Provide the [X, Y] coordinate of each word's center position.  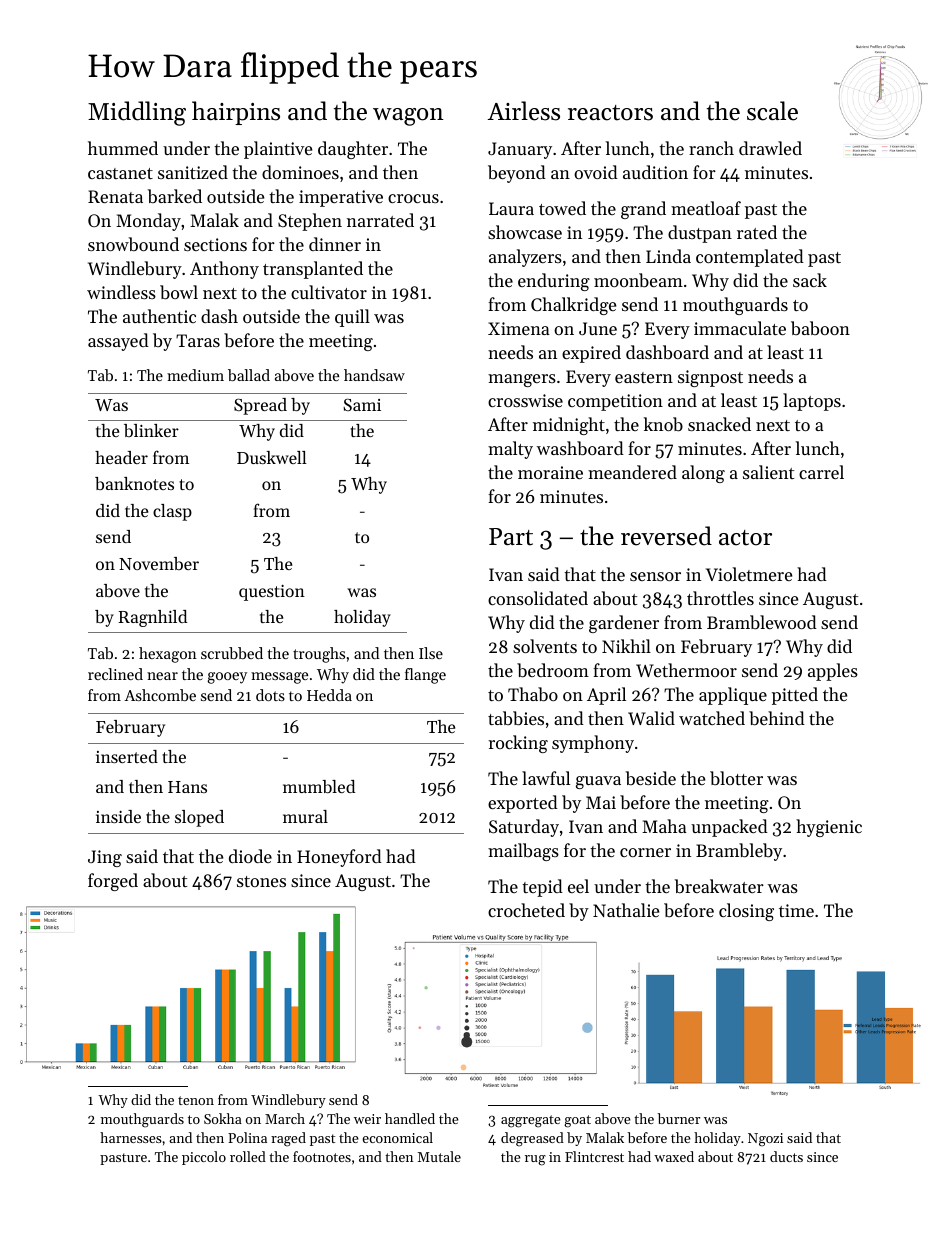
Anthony [224, 270]
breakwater [719, 886]
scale [772, 111]
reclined [115, 674]
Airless [524, 111]
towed [562, 208]
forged [113, 882]
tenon [196, 1100]
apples [833, 672]
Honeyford [339, 858]
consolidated [538, 598]
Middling [137, 113]
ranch [711, 148]
